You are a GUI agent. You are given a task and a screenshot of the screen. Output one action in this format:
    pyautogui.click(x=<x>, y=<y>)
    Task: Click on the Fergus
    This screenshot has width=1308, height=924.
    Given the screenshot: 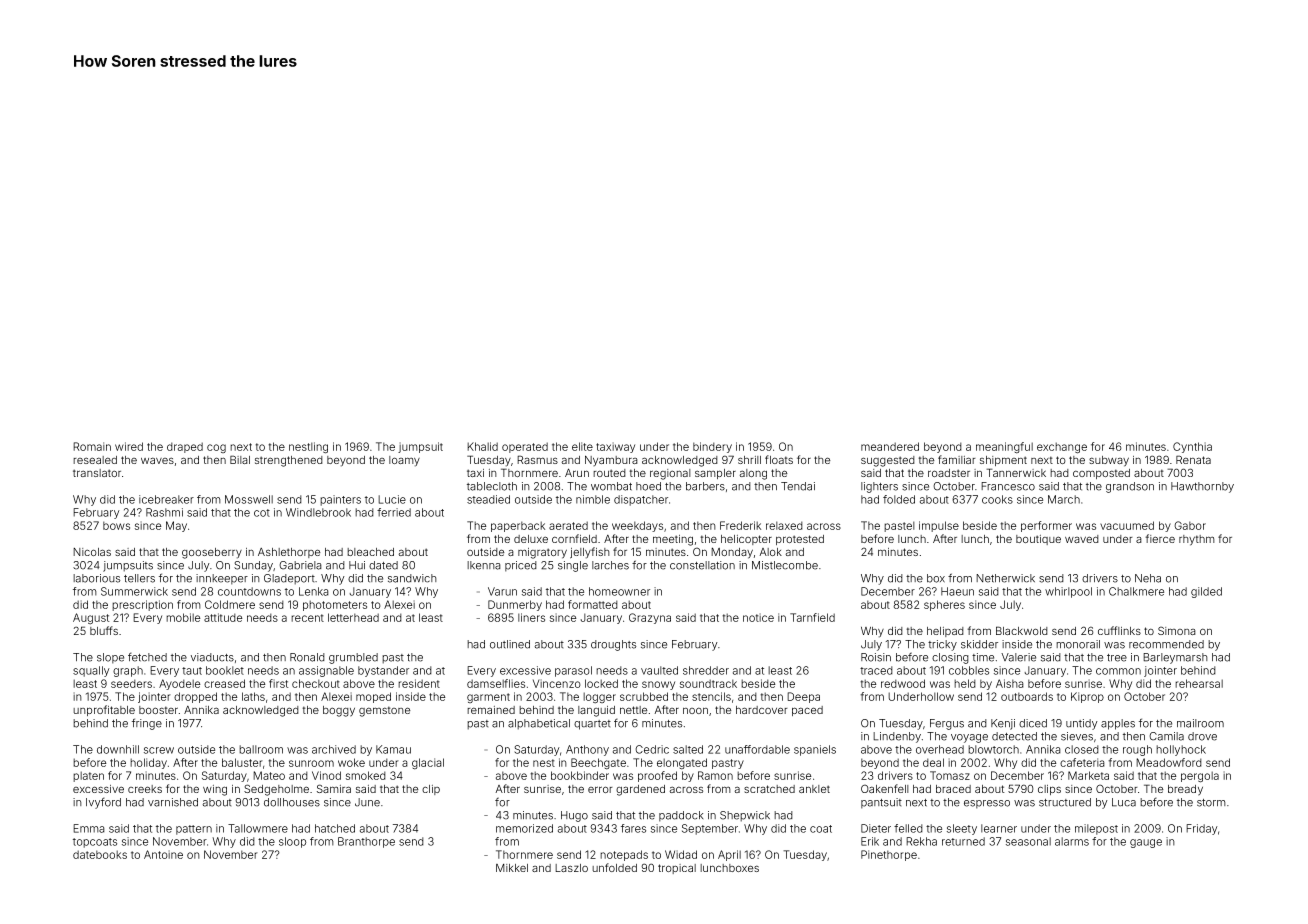 What is the action you would take?
    pyautogui.click(x=947, y=724)
